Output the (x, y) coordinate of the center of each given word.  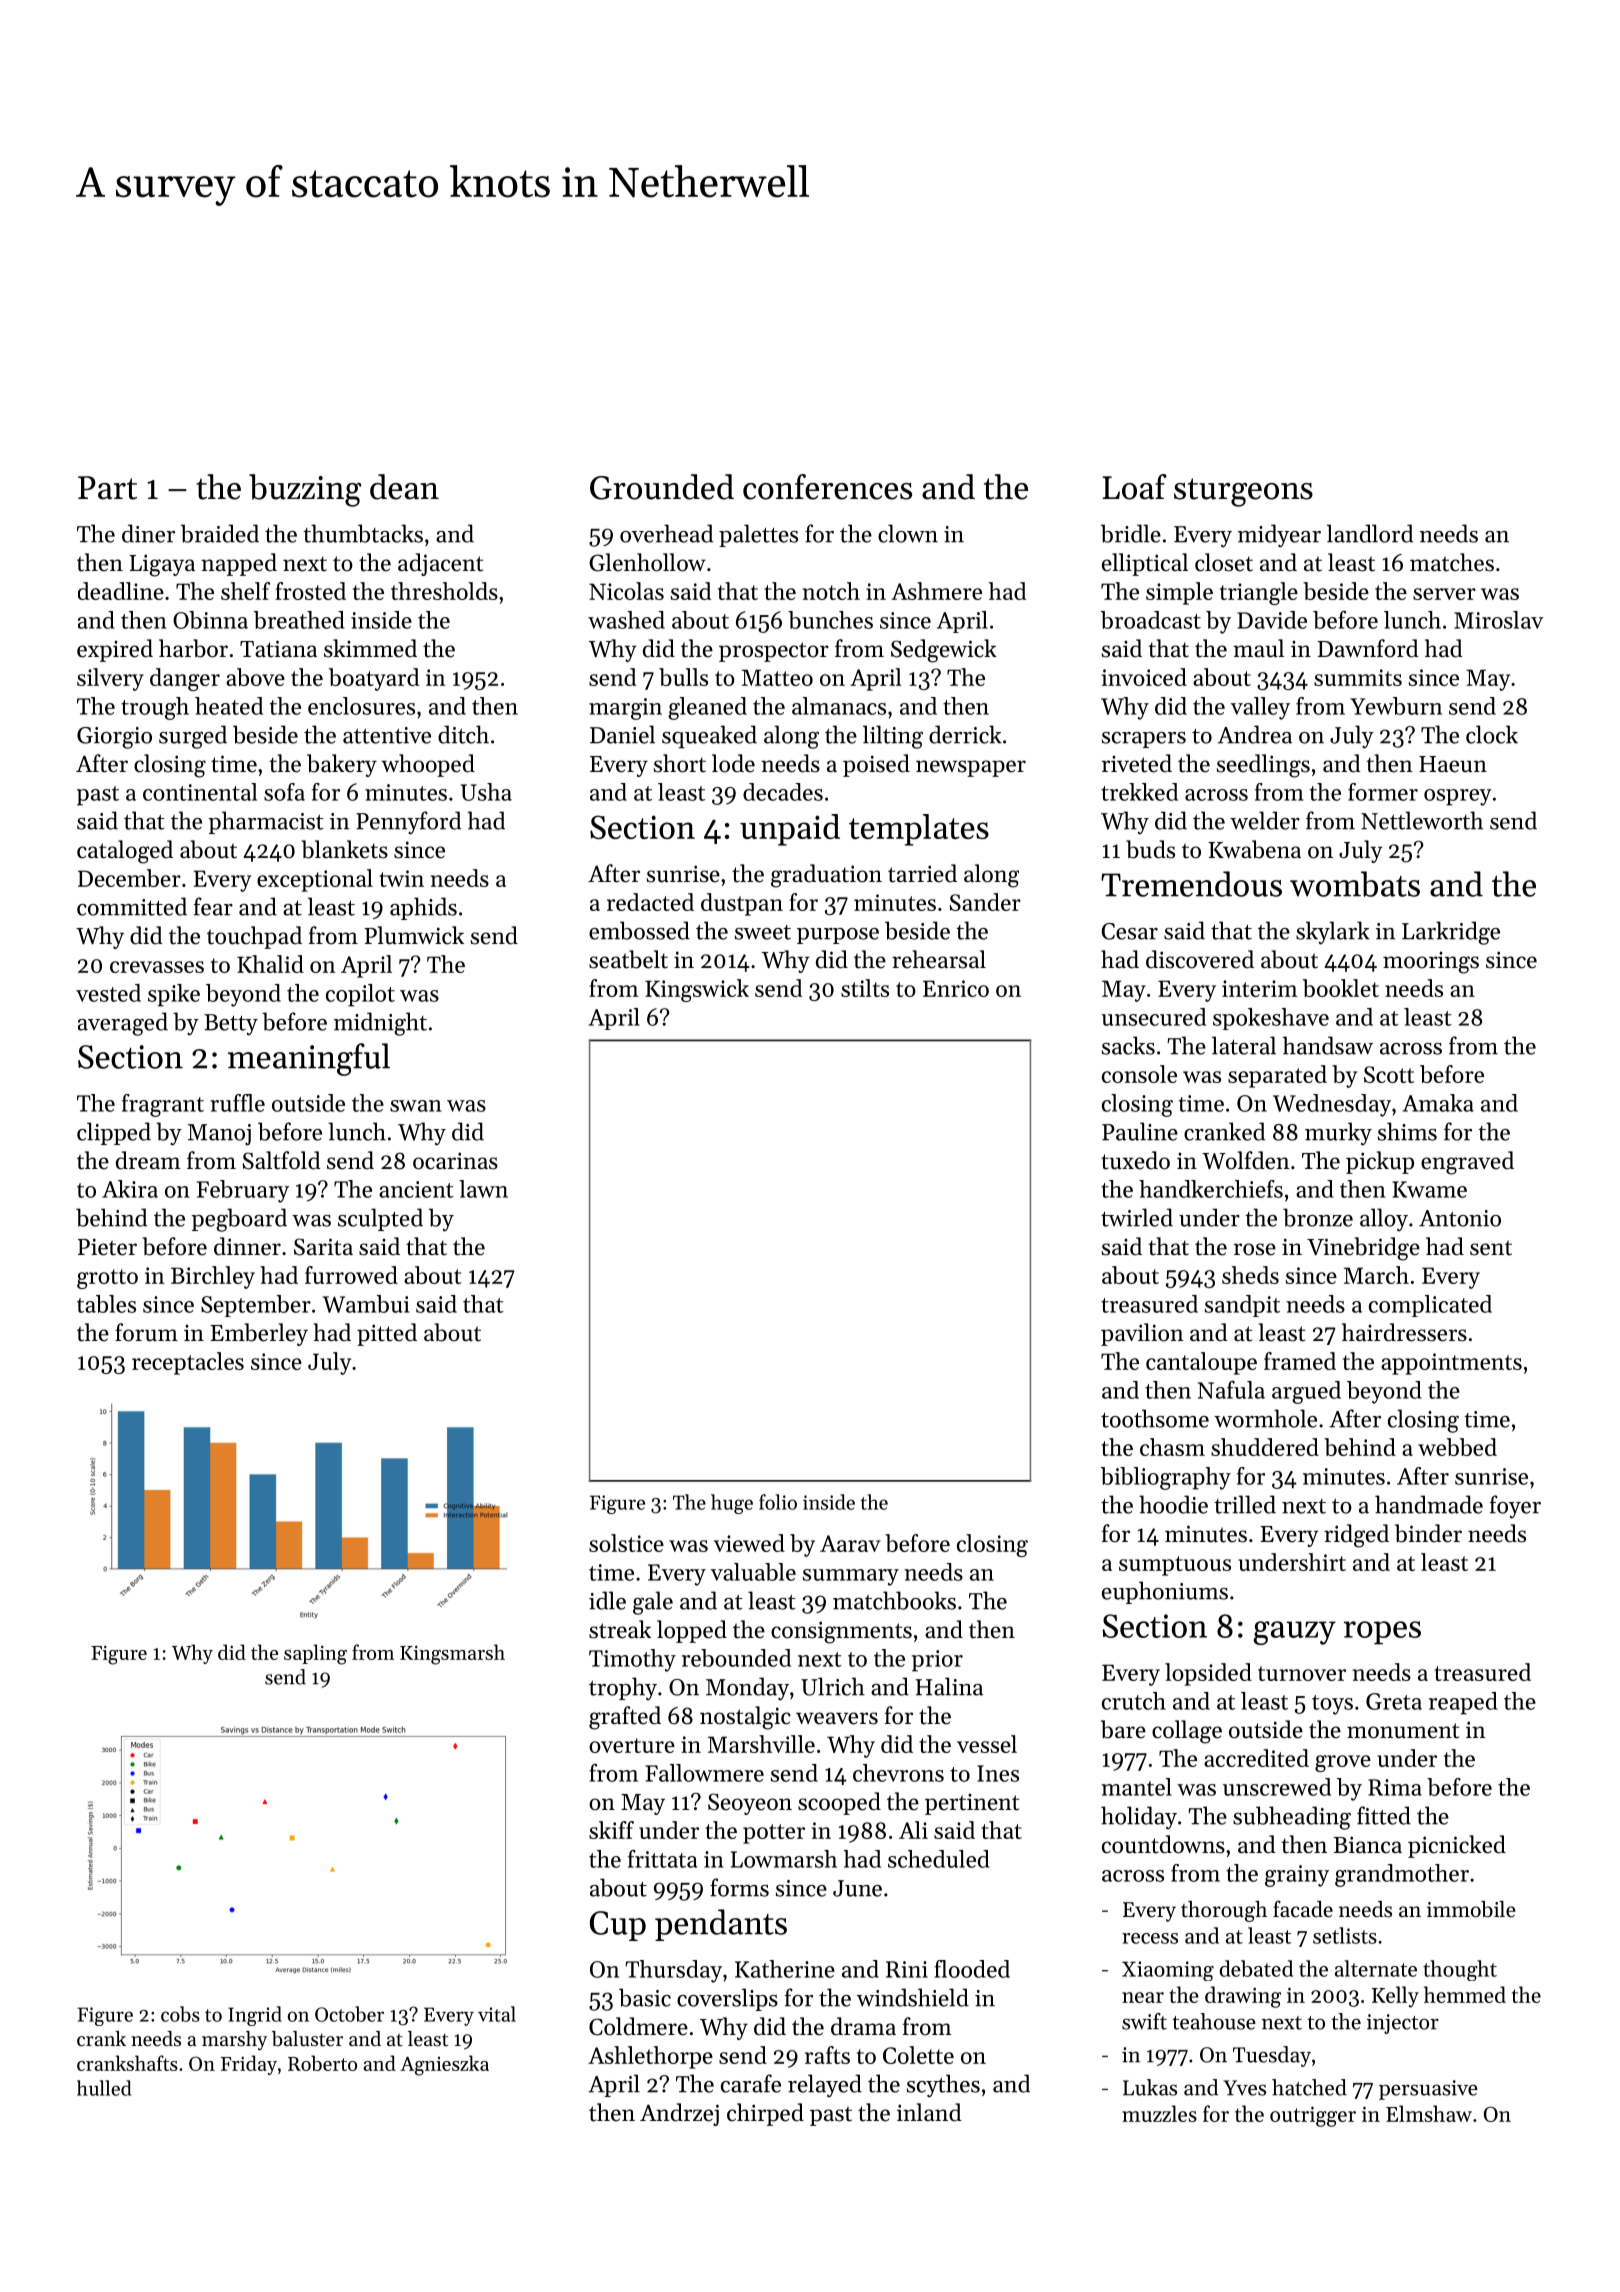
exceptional (315, 880)
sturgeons (1243, 492)
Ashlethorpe (650, 2057)
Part (107, 488)
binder (1428, 1533)
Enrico (956, 988)
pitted (387, 1334)
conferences (827, 487)
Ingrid (255, 2016)
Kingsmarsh (452, 1654)
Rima (1395, 1787)
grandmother (1402, 1875)
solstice (626, 1543)
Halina (949, 1686)
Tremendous (1191, 884)
